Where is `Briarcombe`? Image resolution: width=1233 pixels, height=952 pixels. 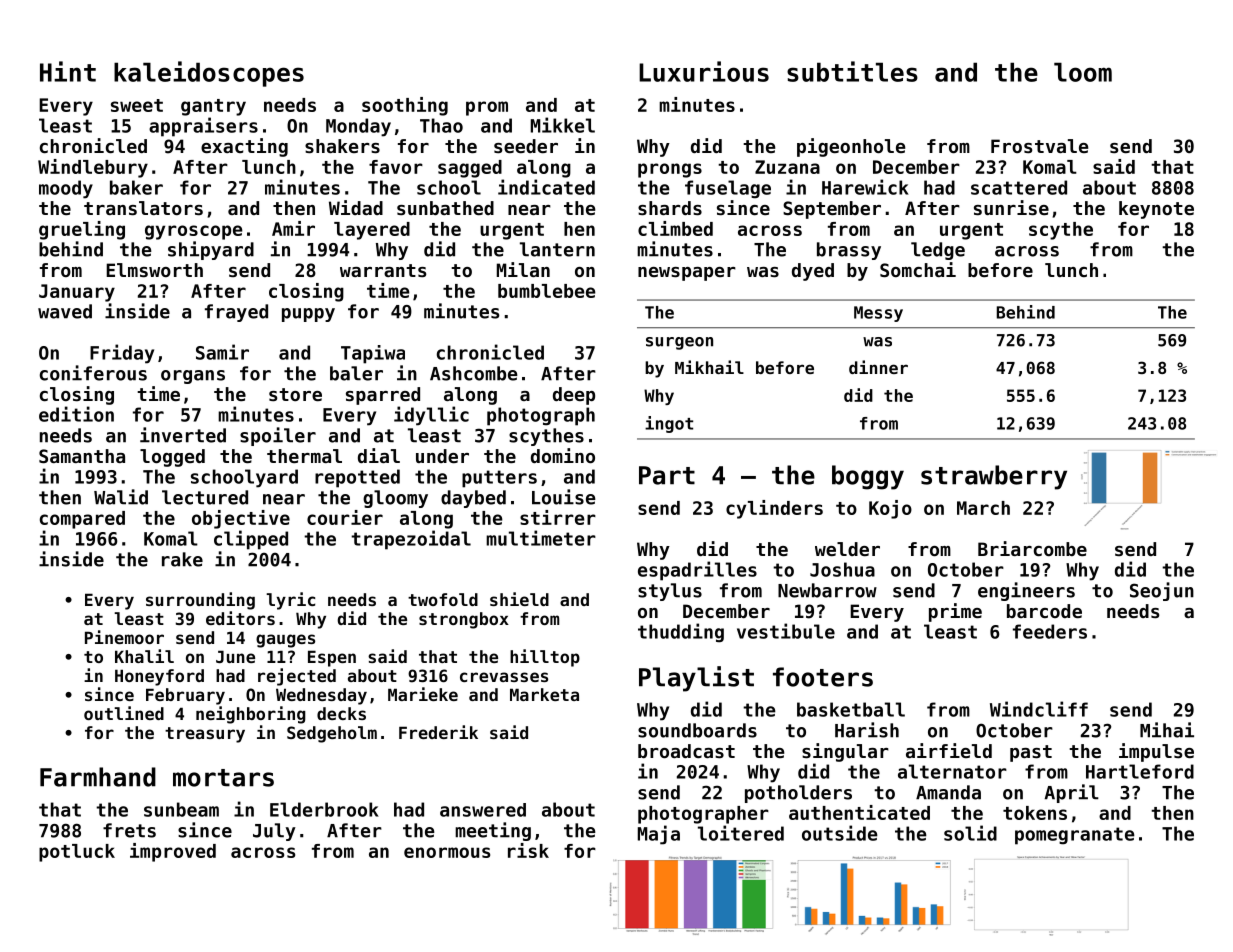
Briarcombe is located at coordinates (1032, 548).
